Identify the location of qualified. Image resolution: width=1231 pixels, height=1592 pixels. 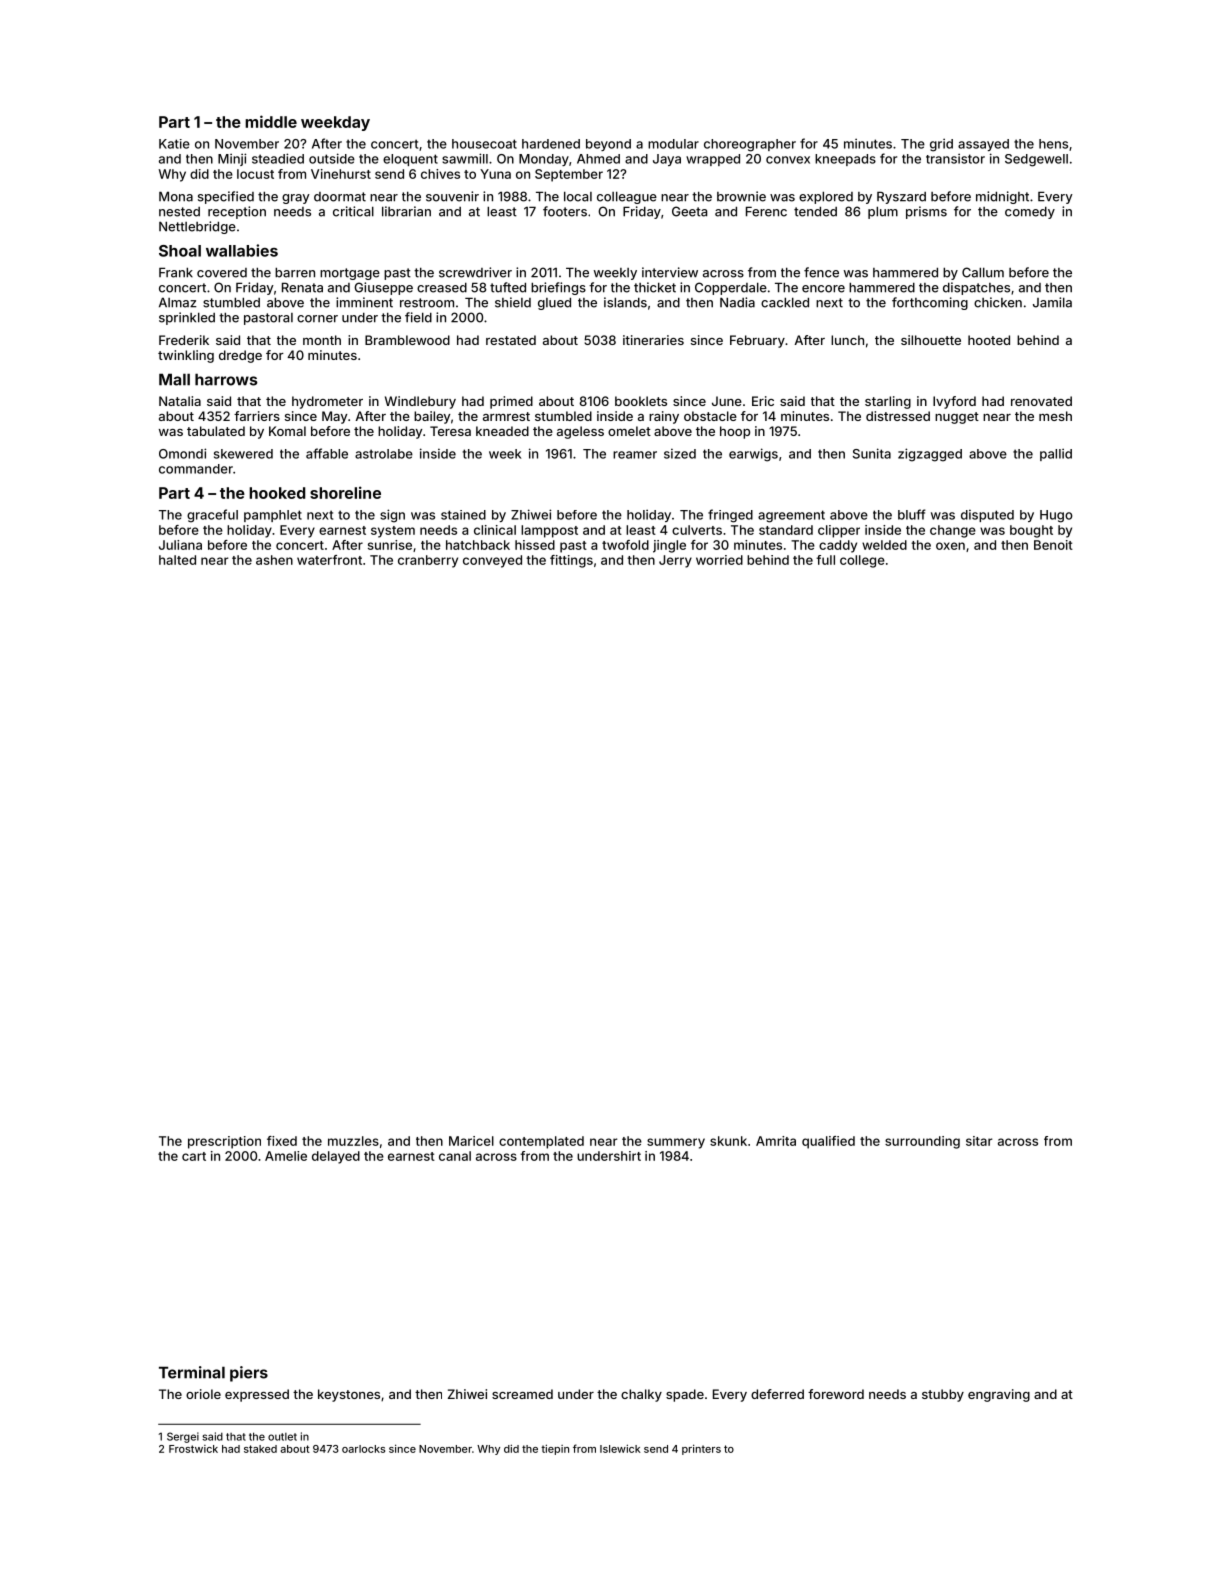
(828, 1142).
